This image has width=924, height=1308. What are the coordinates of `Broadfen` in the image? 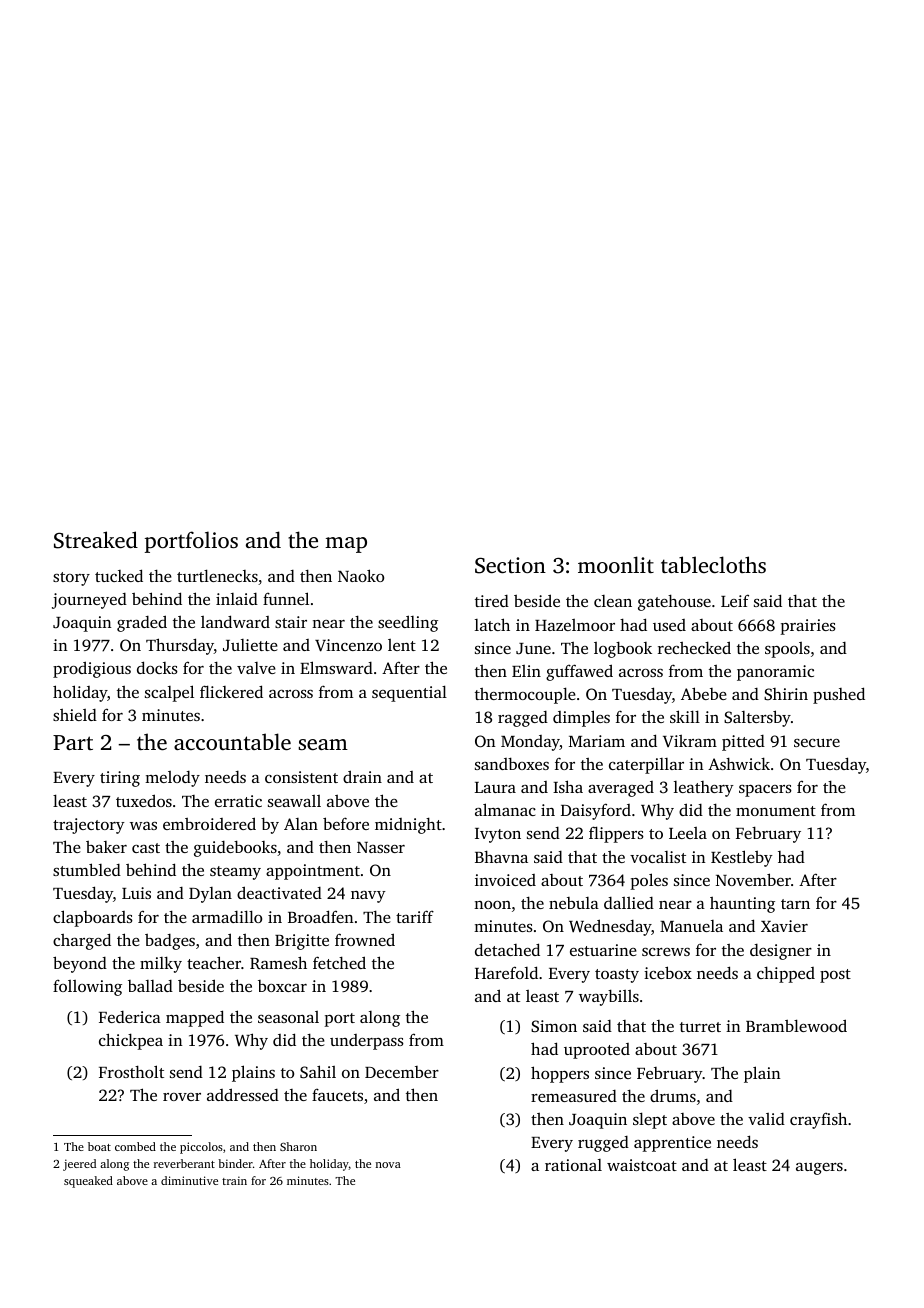 It's located at (321, 916).
